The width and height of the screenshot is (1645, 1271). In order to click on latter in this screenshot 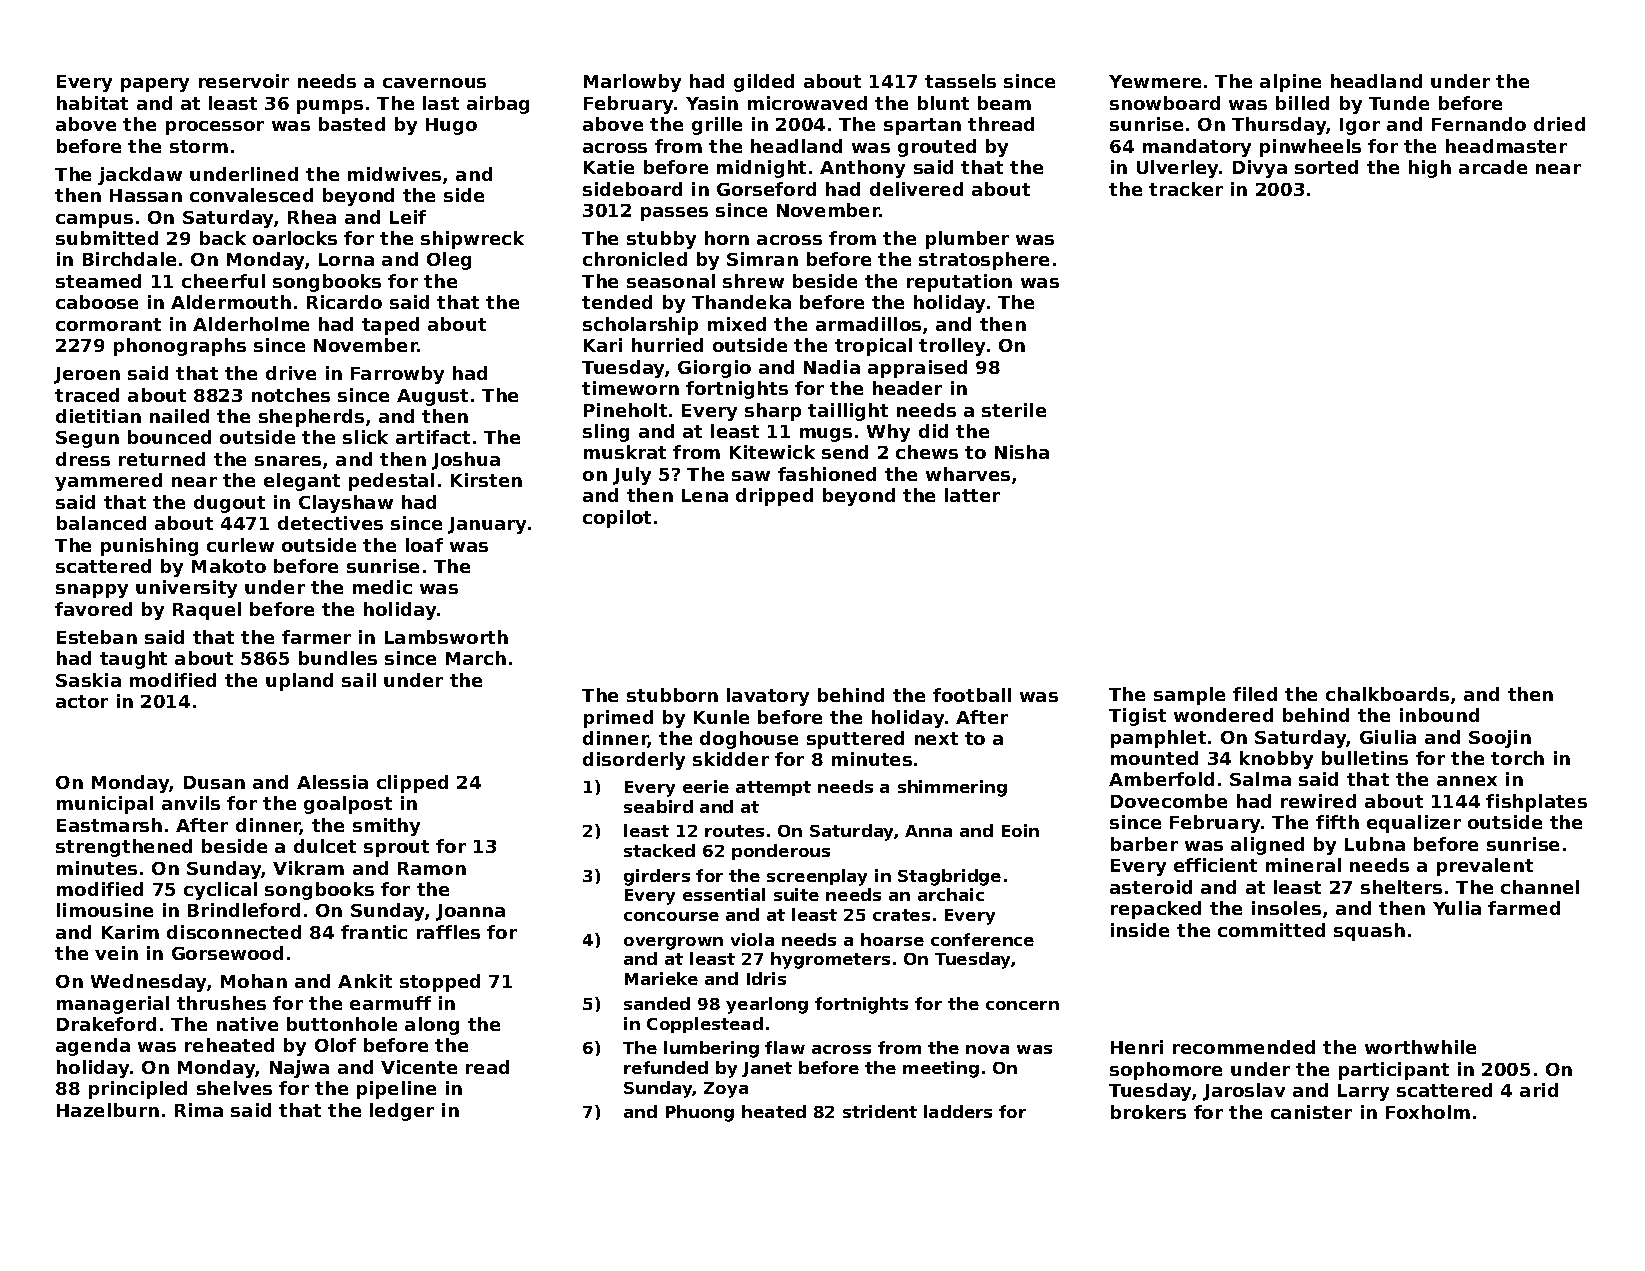, I will do `click(972, 495)`.
